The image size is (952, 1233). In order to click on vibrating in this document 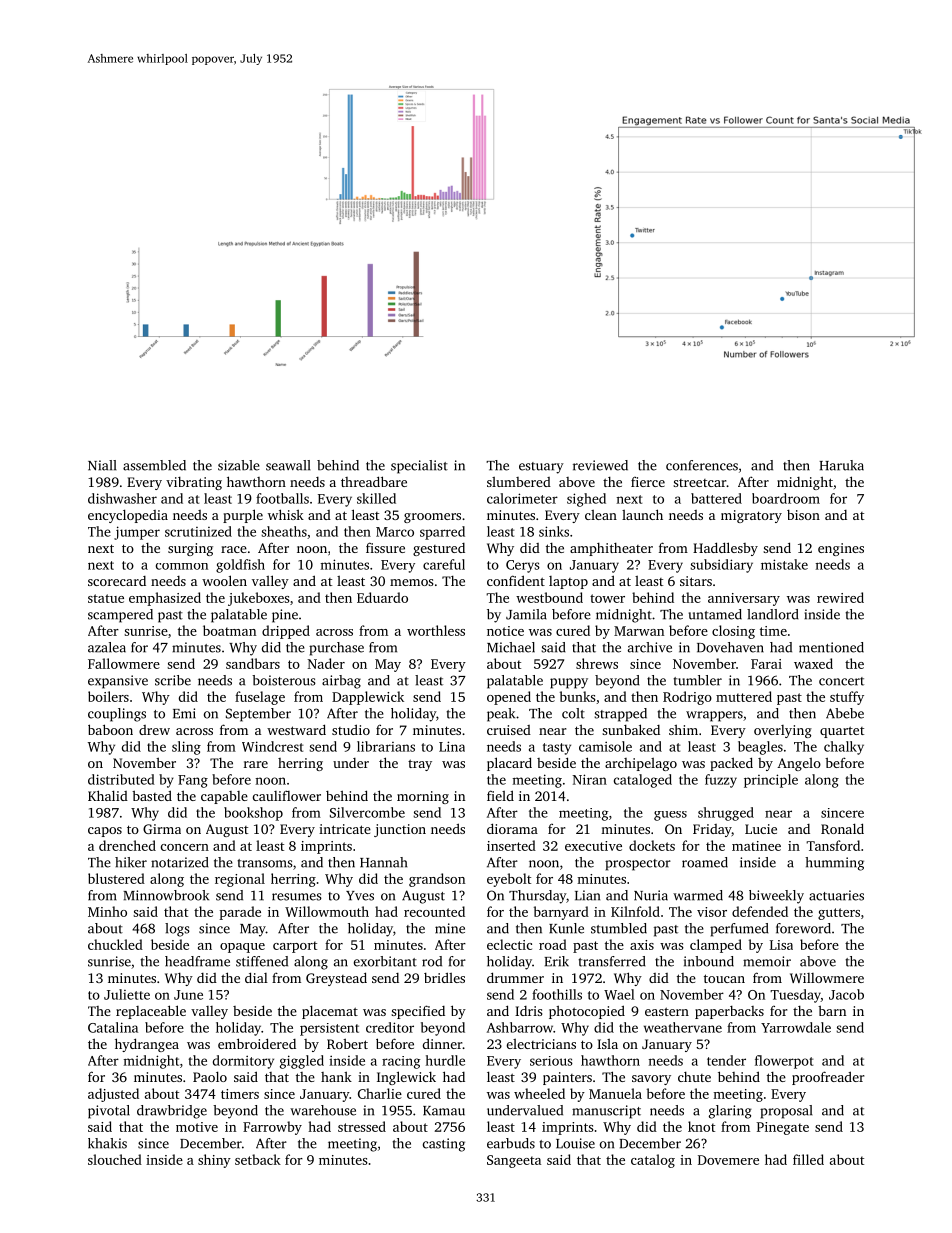, I will do `click(194, 483)`.
